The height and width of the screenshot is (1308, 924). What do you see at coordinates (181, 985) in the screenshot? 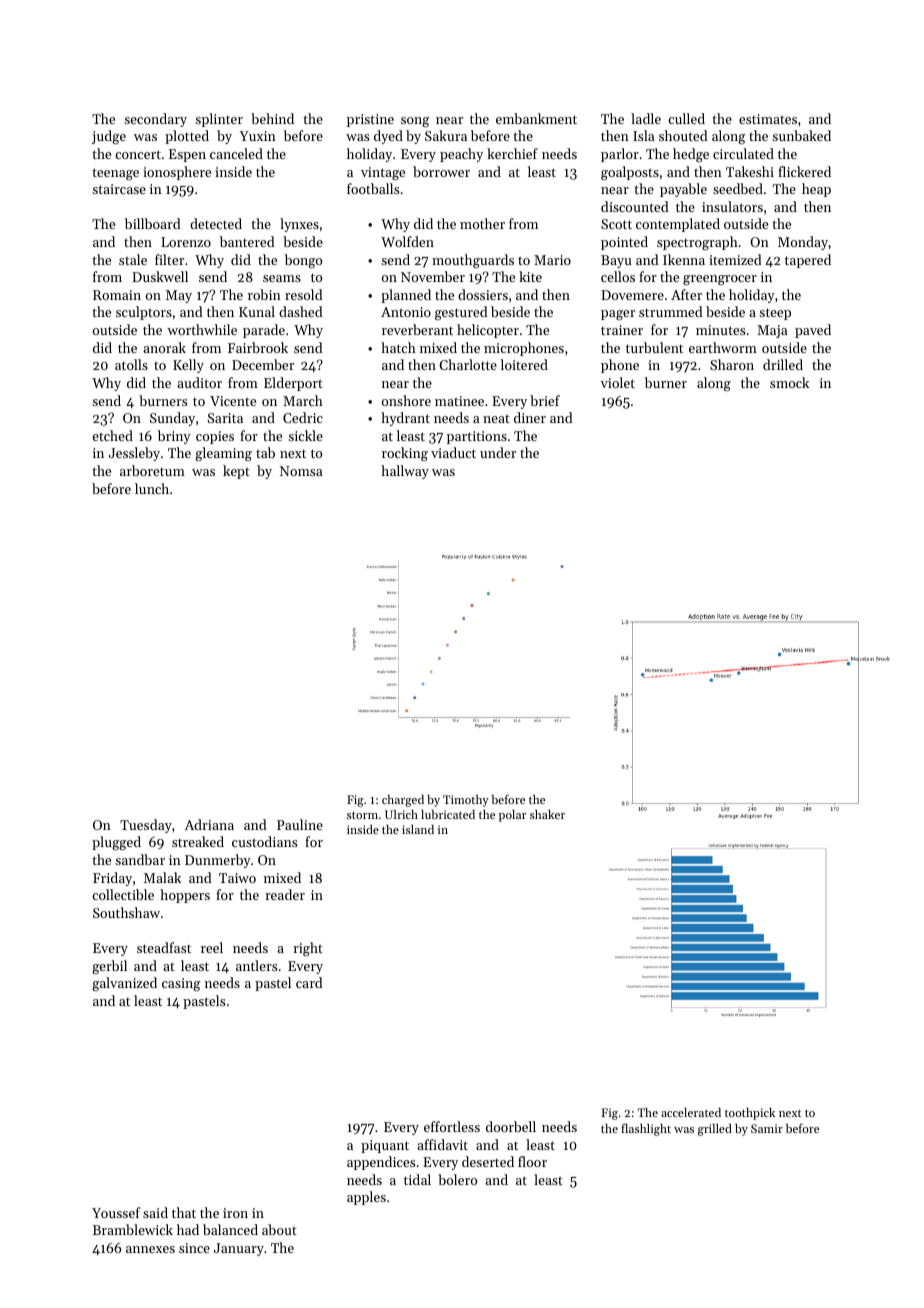
I see `casing` at bounding box center [181, 985].
